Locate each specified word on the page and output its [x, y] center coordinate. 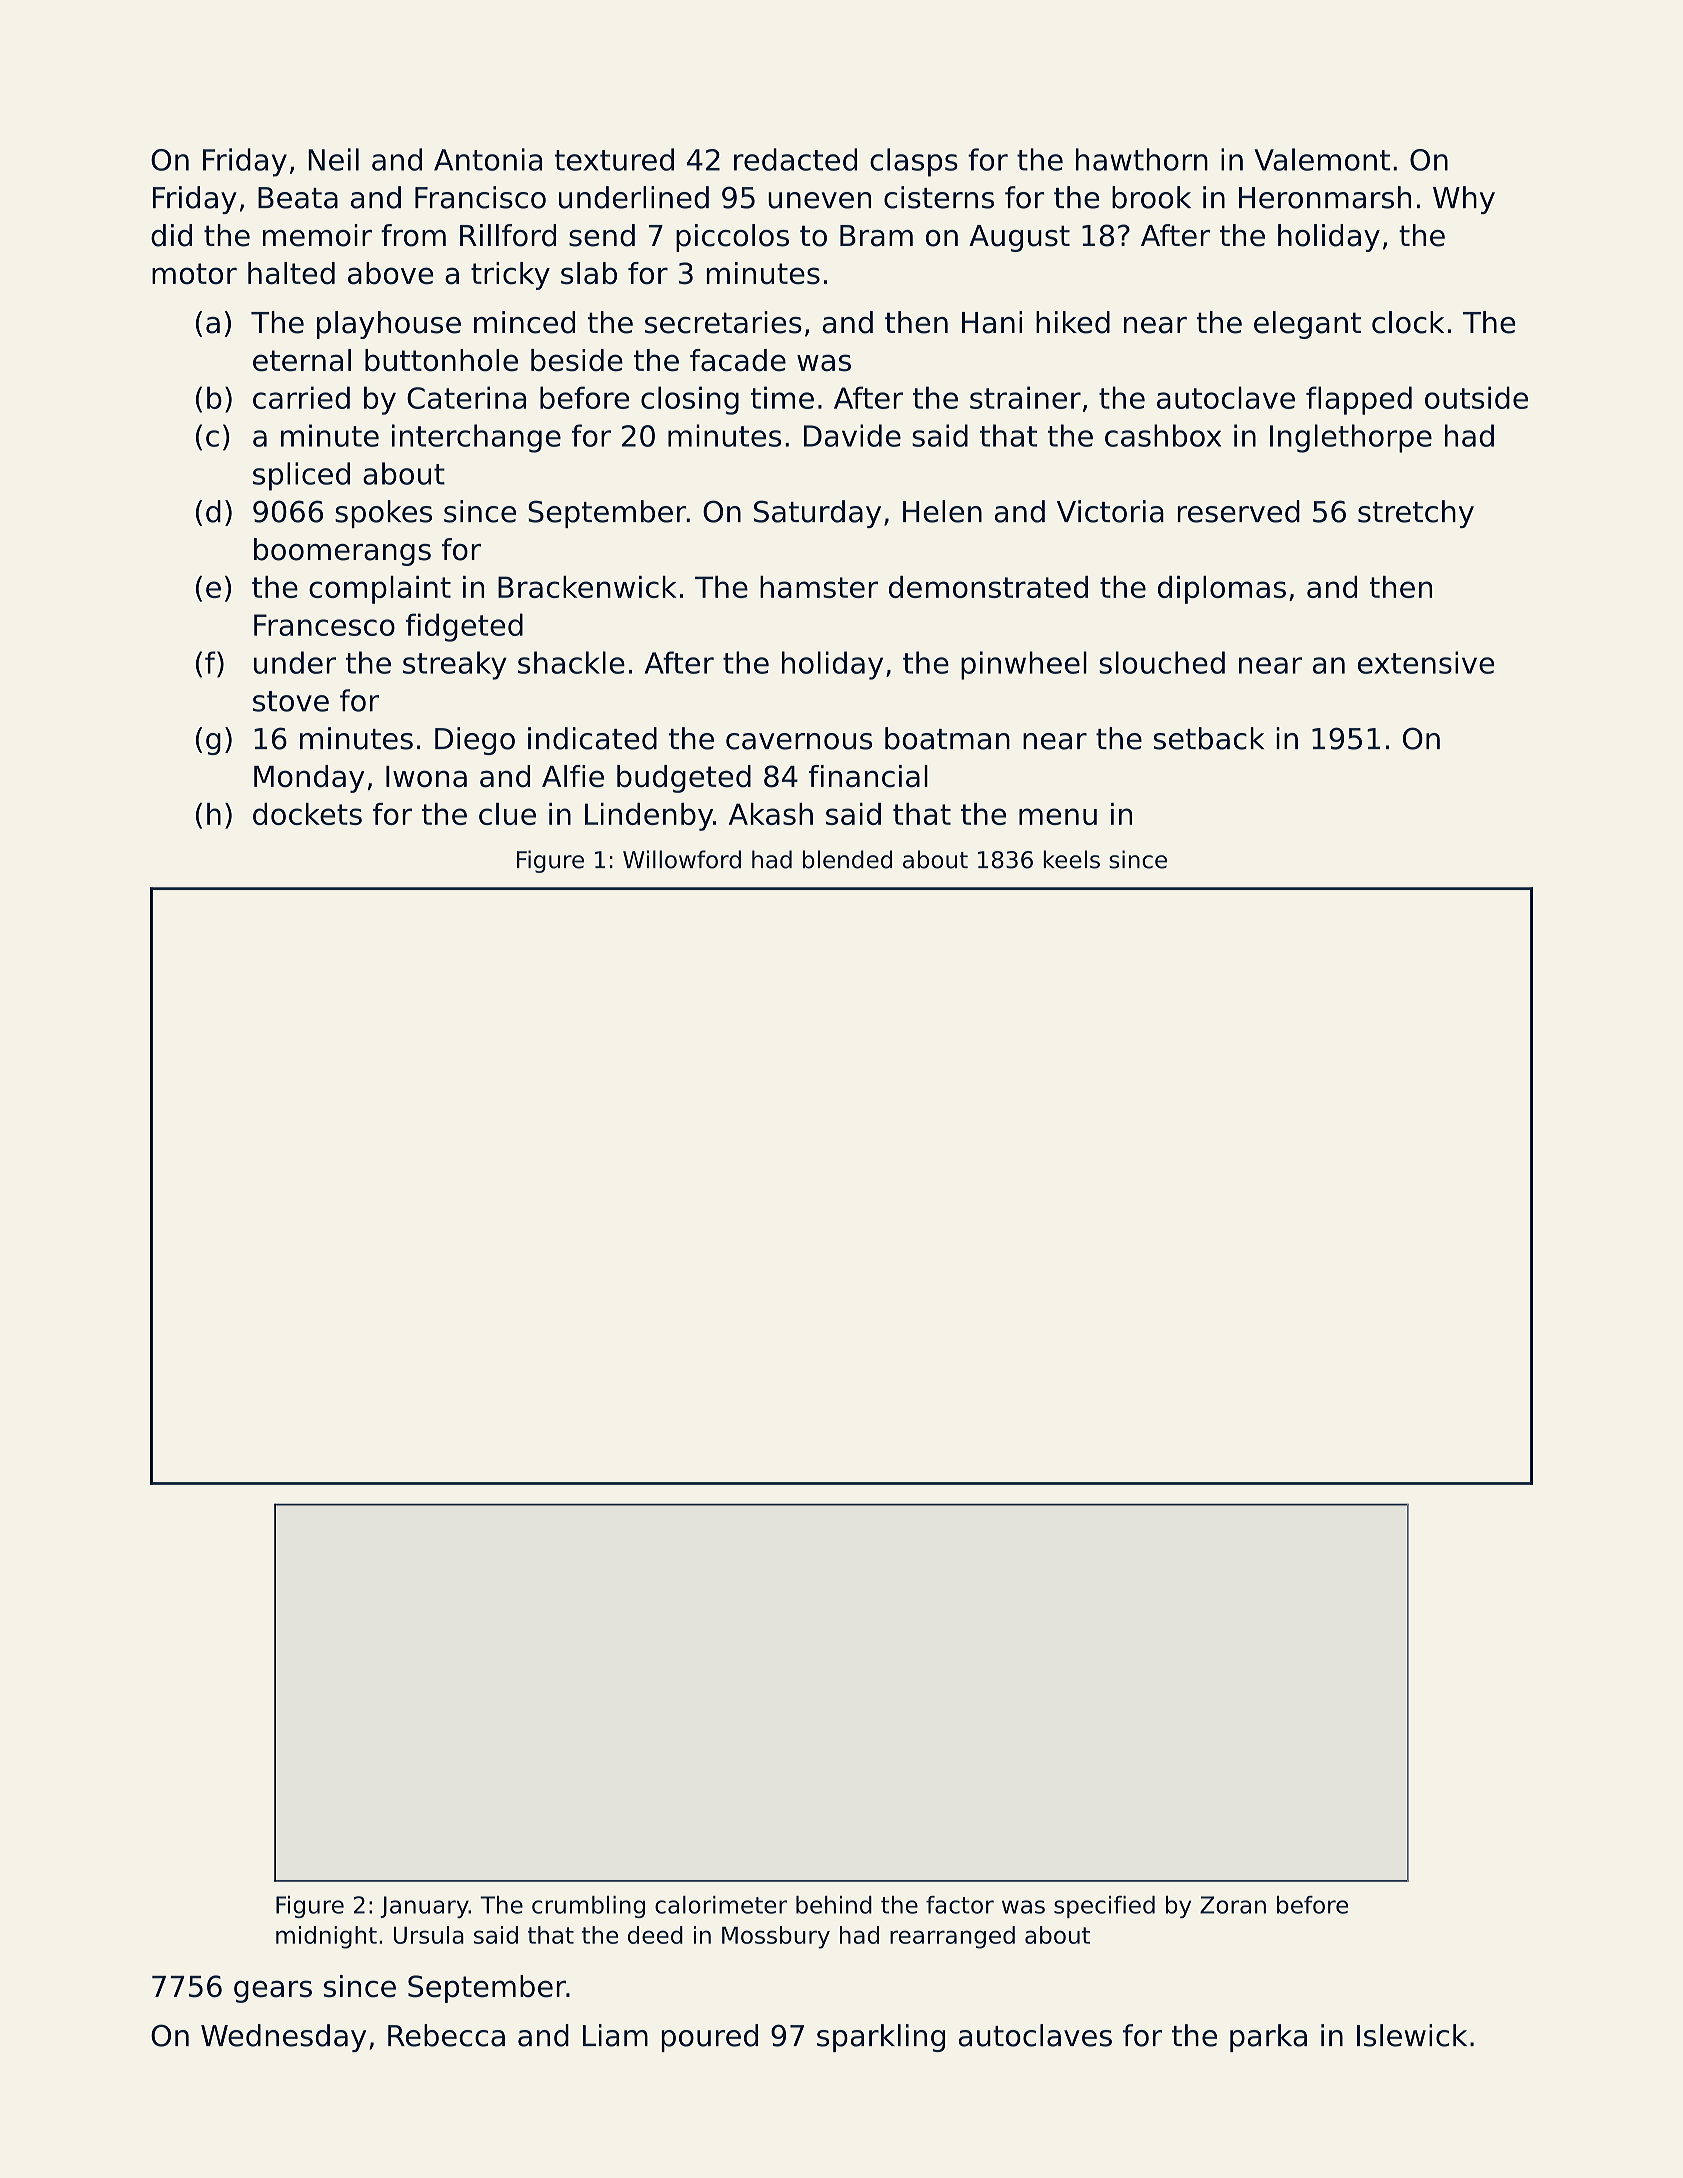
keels [1071, 859]
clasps [914, 162]
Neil [333, 159]
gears [273, 1991]
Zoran [1233, 1905]
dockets [307, 814]
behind [834, 1905]
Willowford [682, 859]
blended [847, 859]
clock [1408, 322]
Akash [771, 814]
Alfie [573, 776]
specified [1104, 1907]
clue [507, 814]
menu [1058, 816]
